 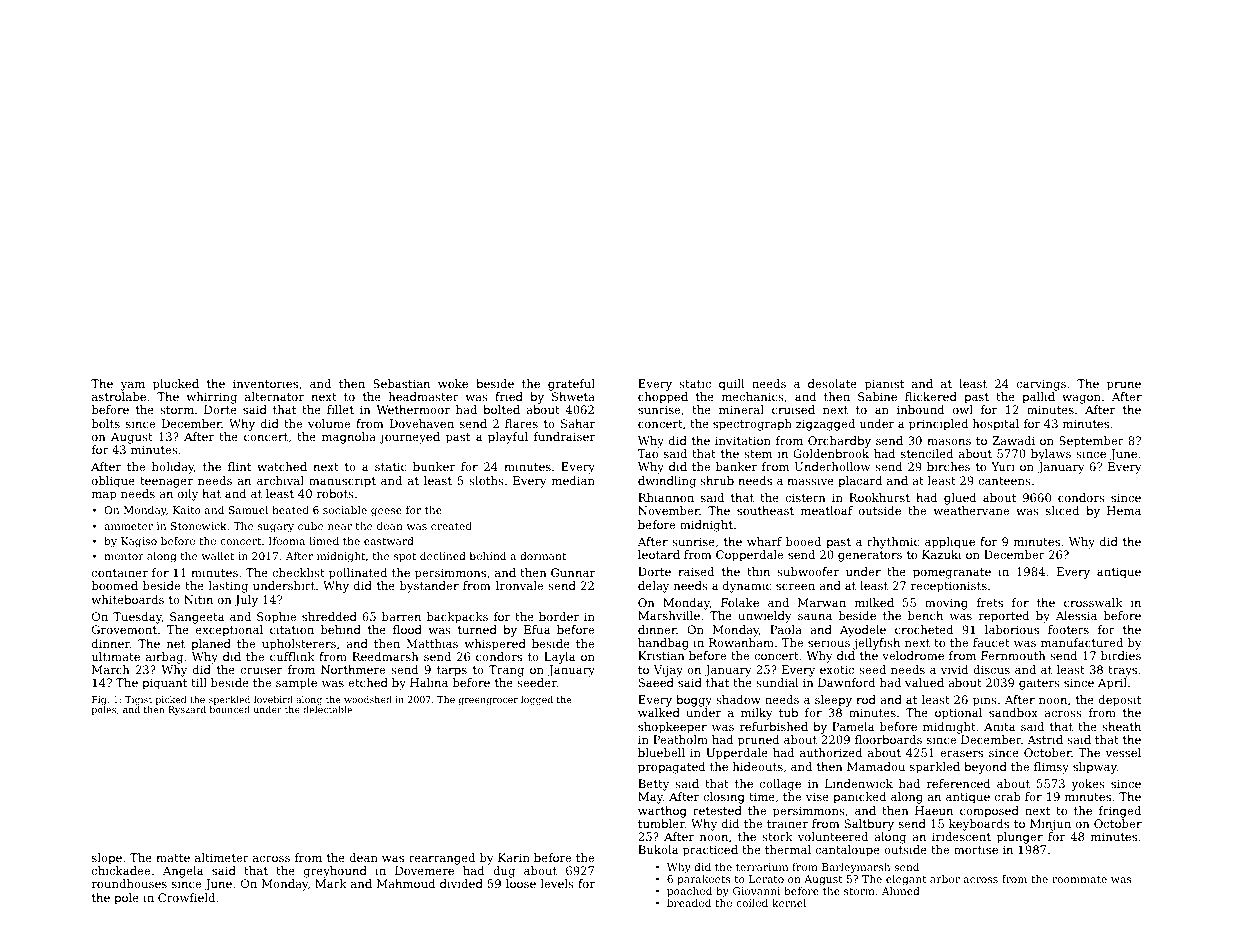 I want to click on shredded, so click(x=329, y=616).
